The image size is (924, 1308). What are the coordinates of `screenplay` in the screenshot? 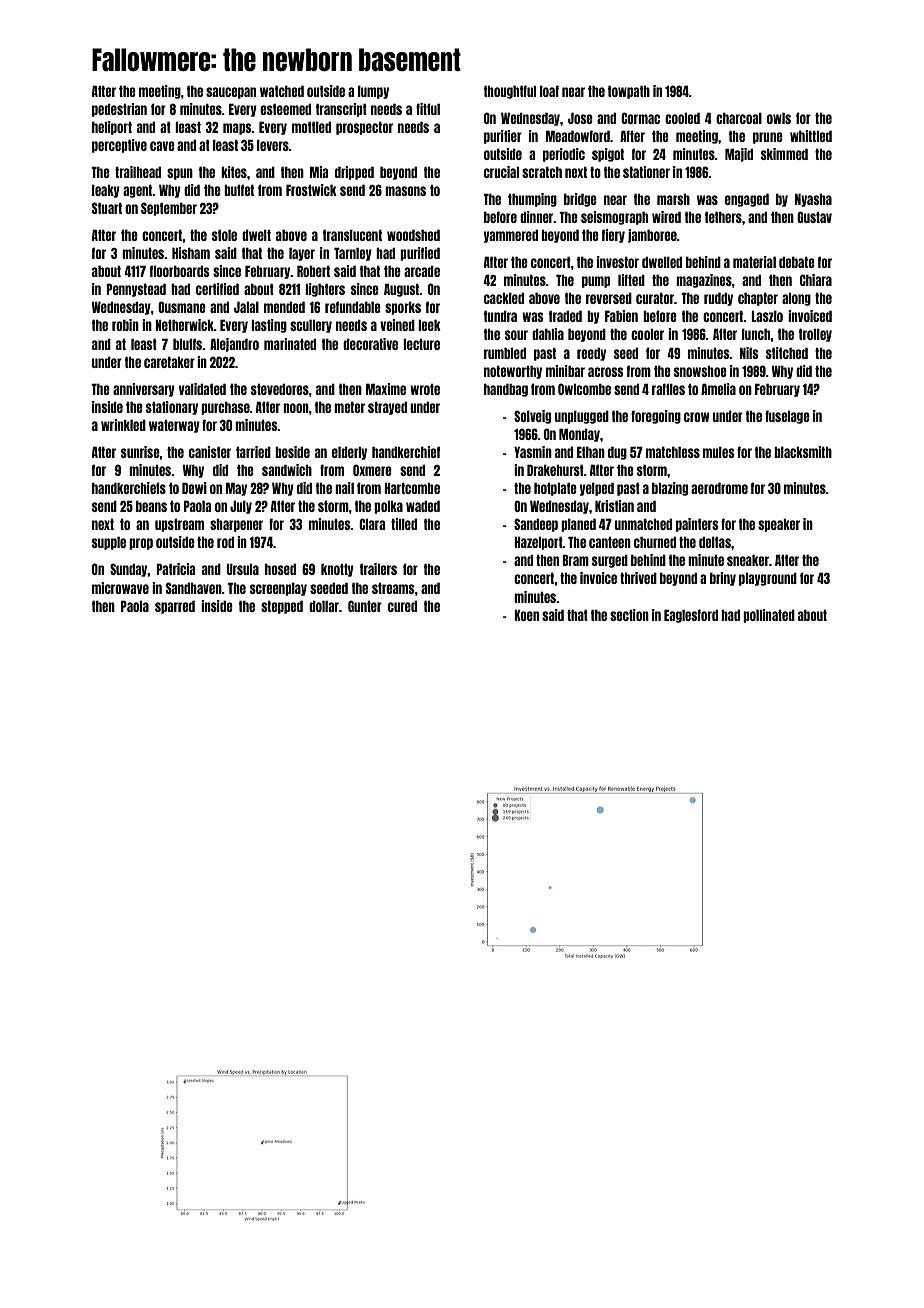 It's located at (278, 589).
